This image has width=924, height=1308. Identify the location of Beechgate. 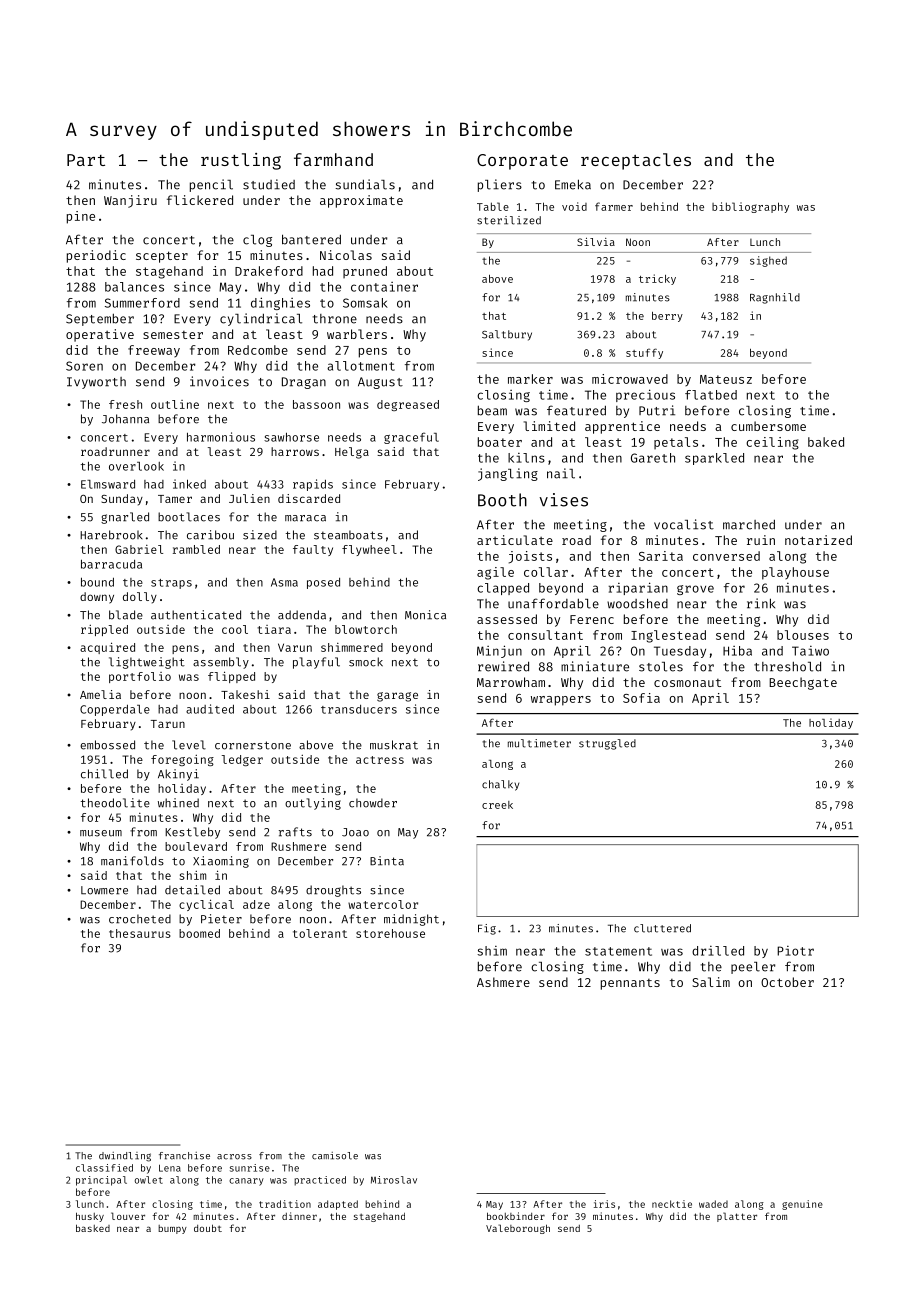
(803, 683).
